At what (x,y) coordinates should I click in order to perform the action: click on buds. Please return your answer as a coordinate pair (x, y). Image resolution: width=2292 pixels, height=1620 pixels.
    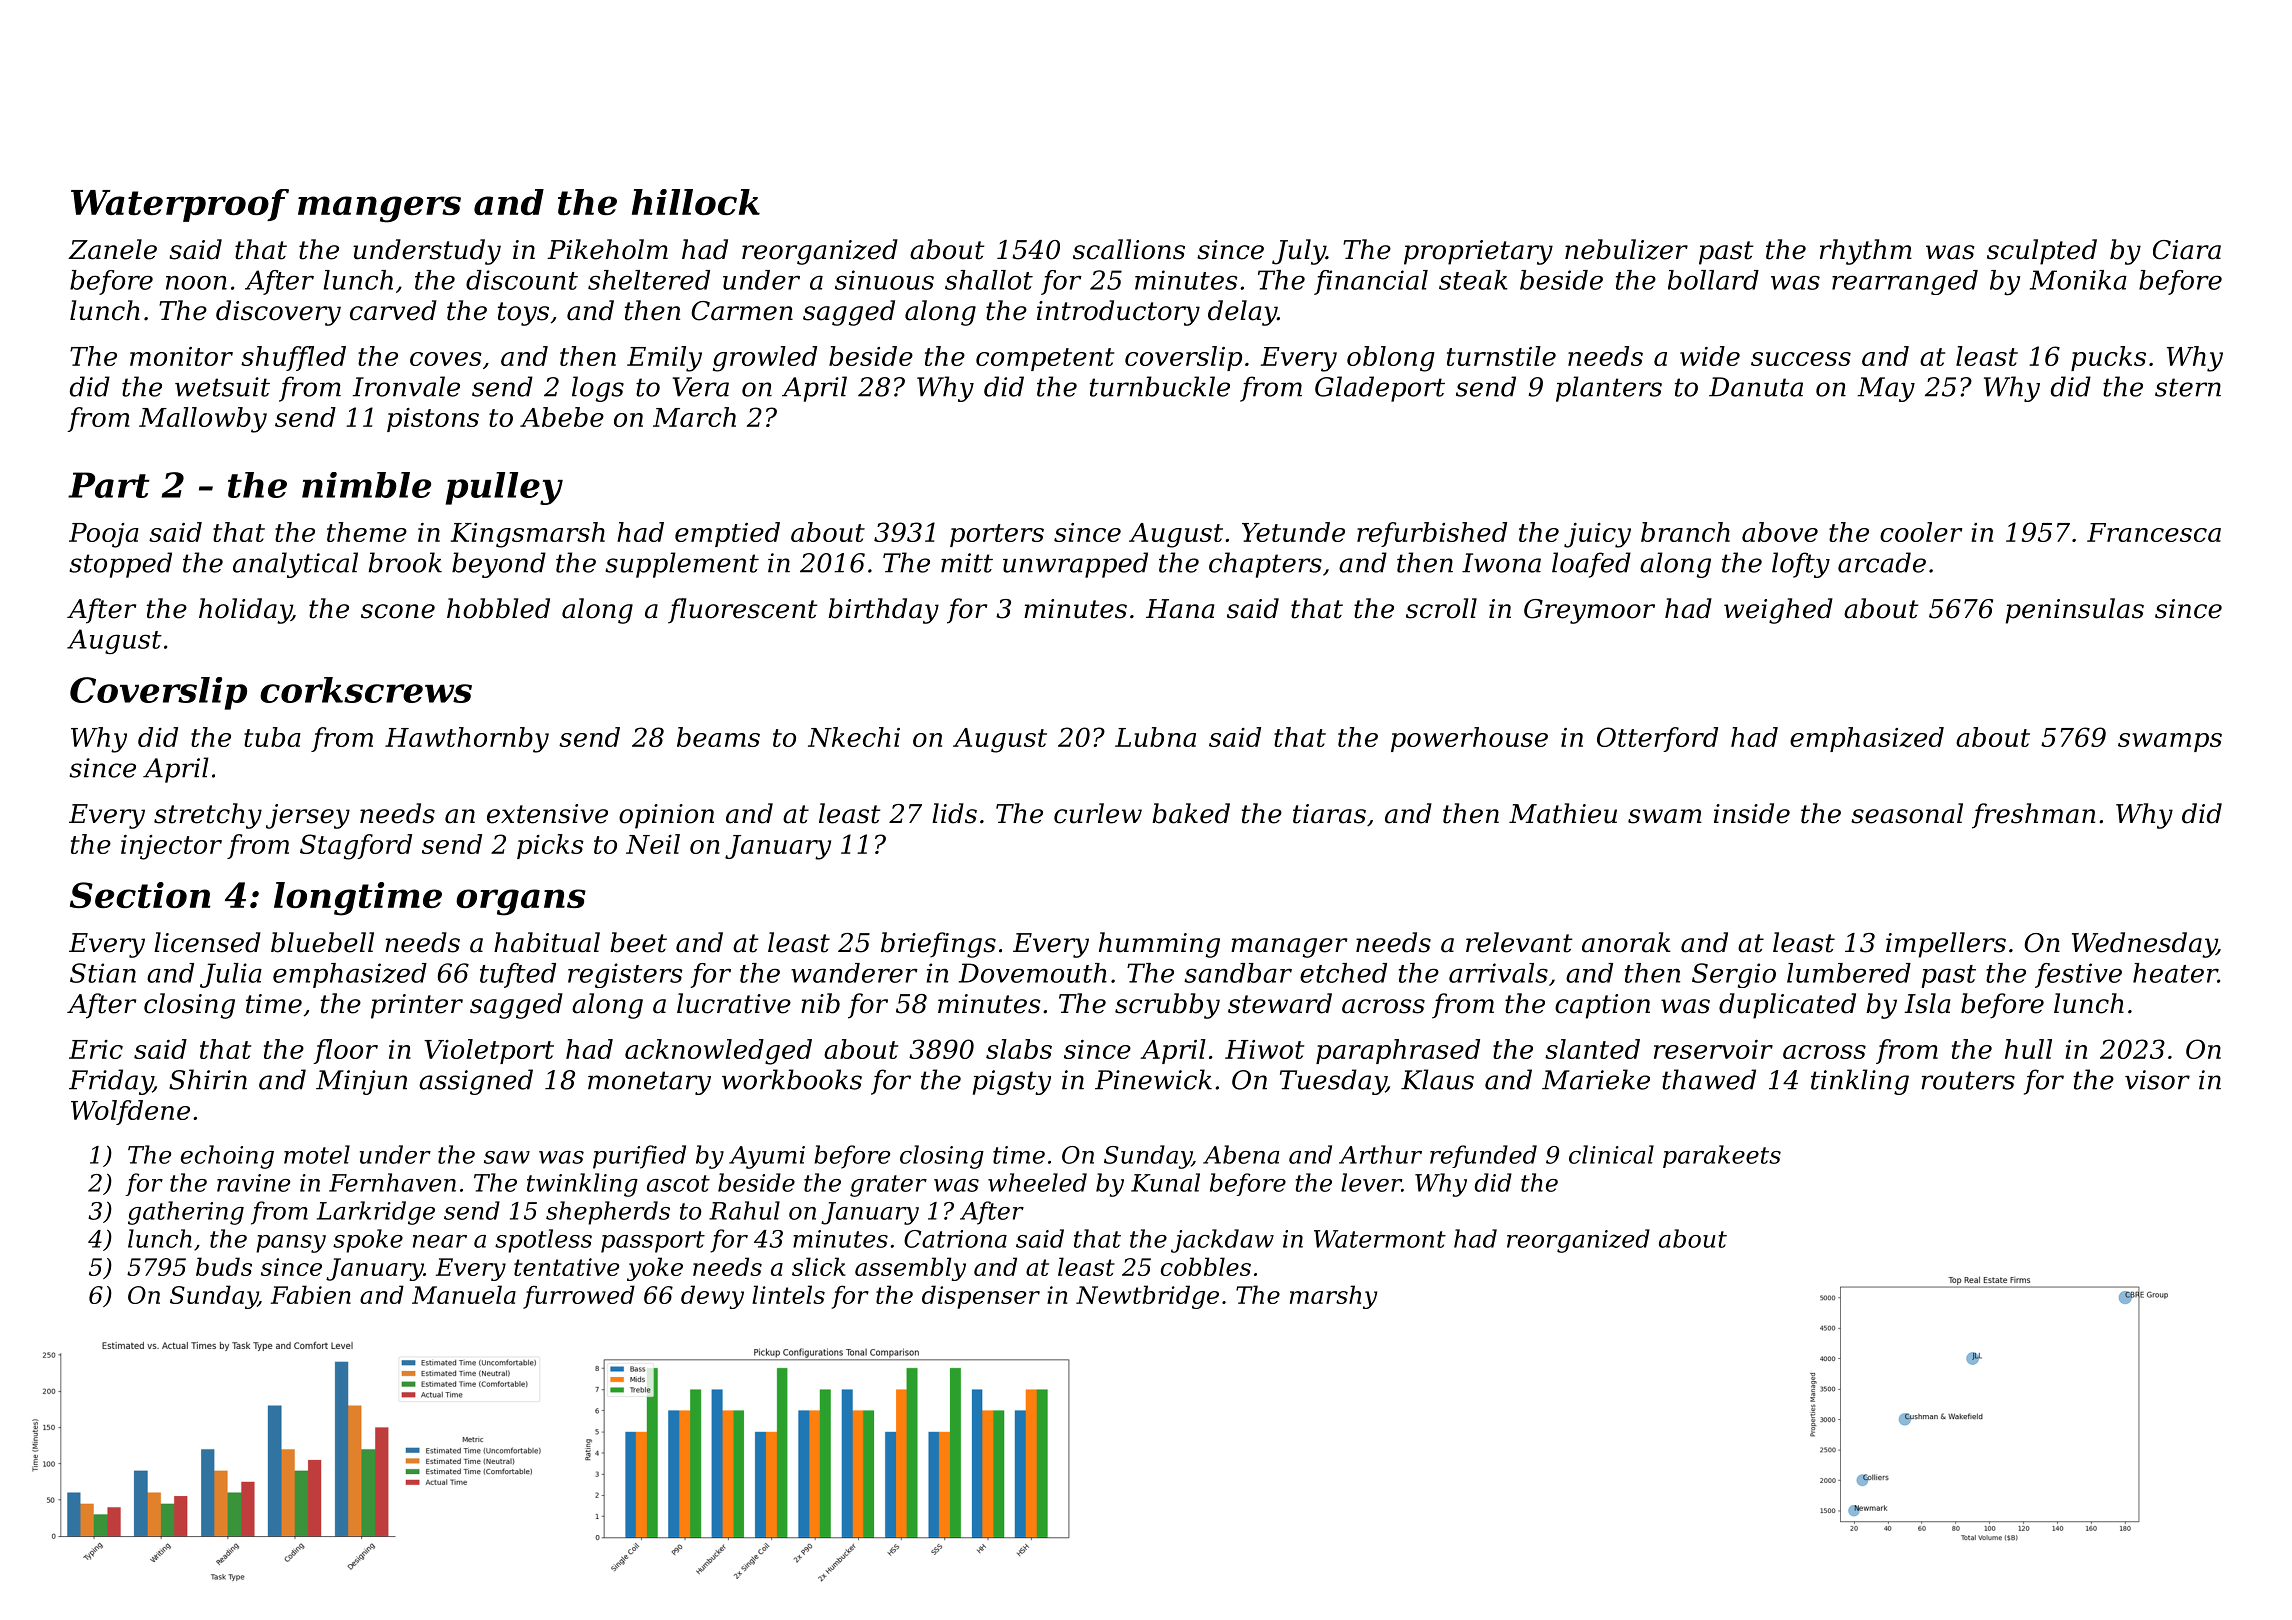
    Looking at the image, I should click on (224, 1266).
